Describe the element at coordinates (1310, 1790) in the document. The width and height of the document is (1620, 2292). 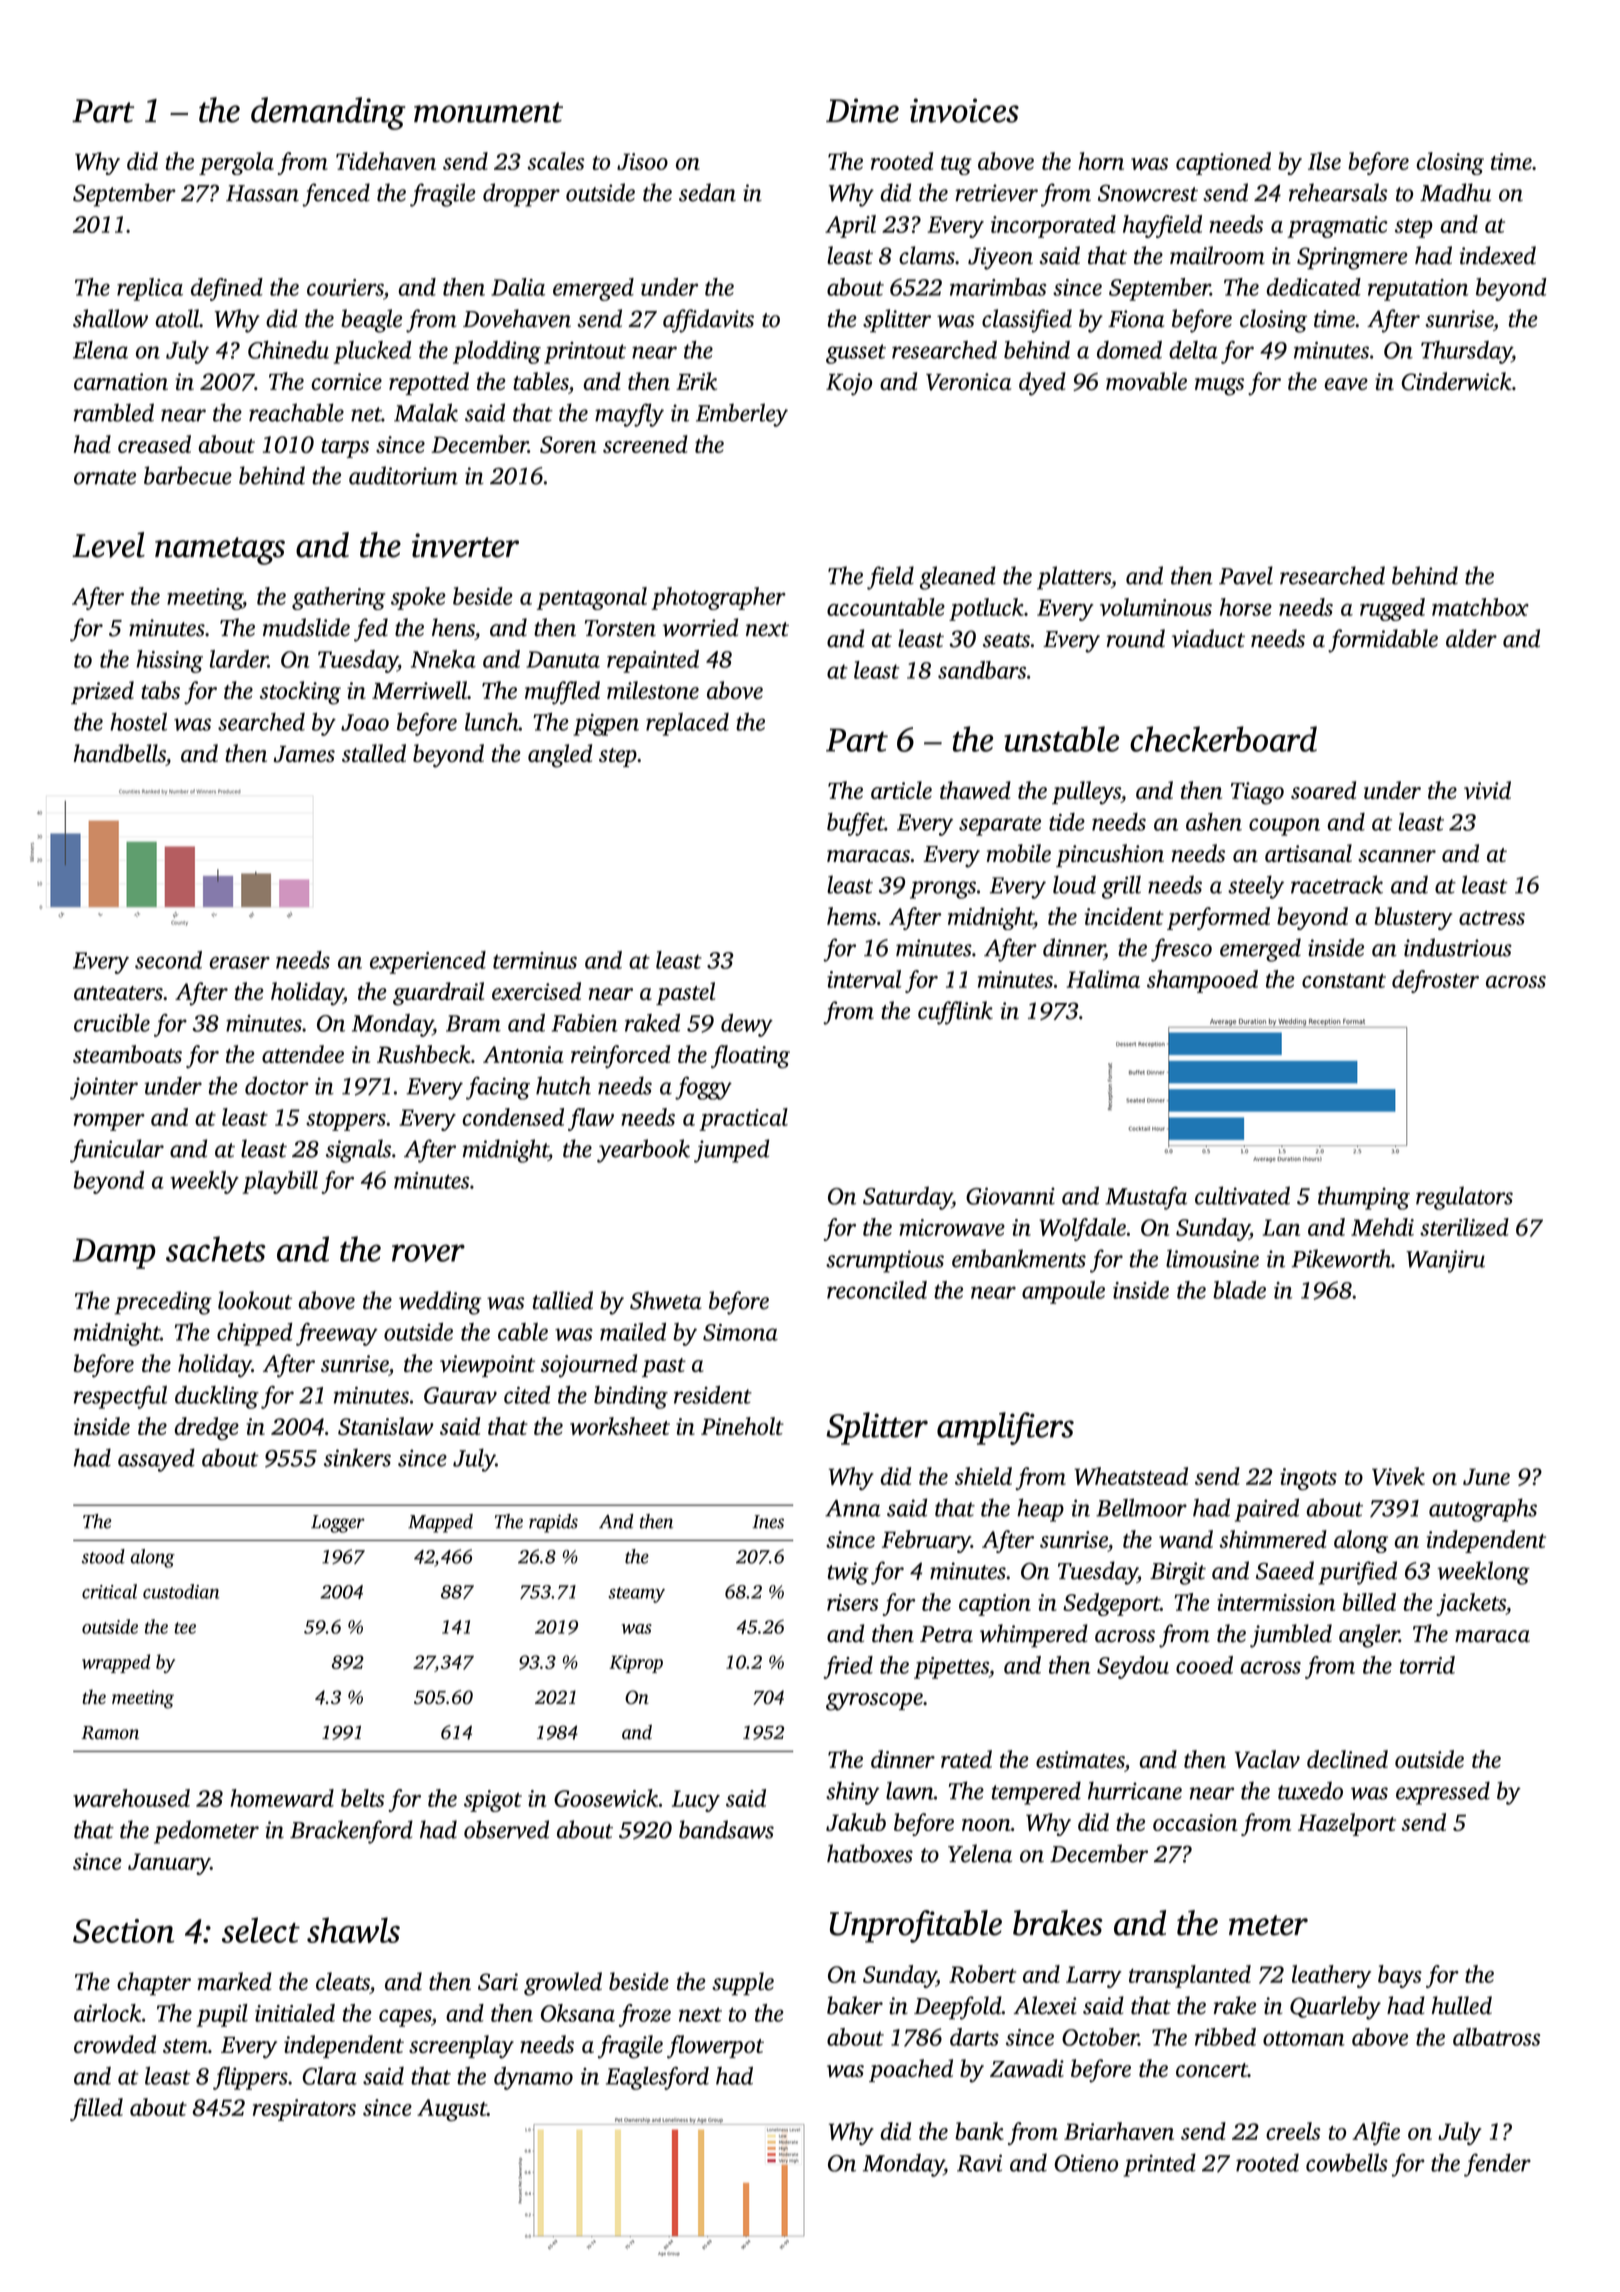
I see `tuxedo` at that location.
